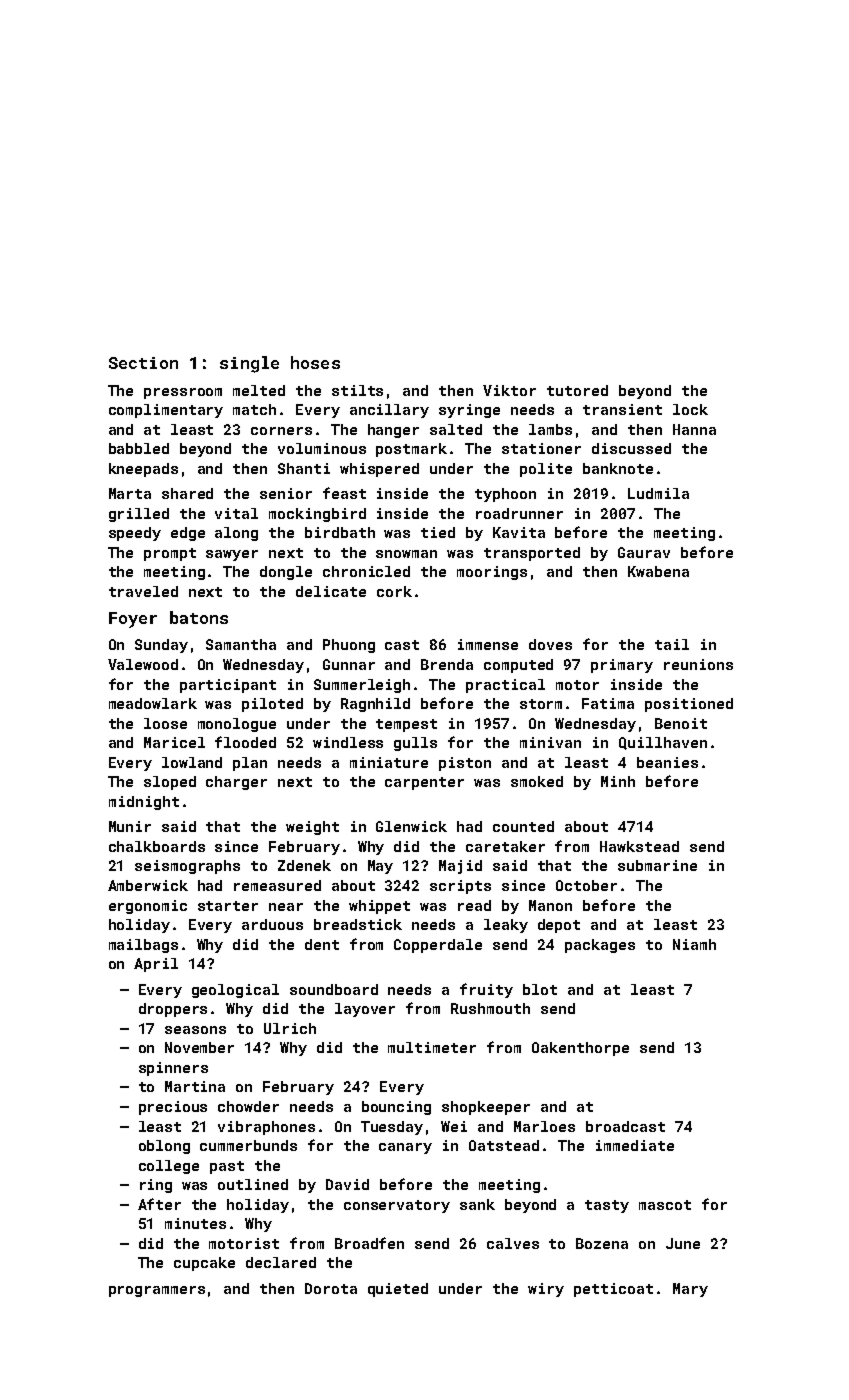 The image size is (849, 1400). Describe the element at coordinates (550, 429) in the document. I see `lambs` at that location.
